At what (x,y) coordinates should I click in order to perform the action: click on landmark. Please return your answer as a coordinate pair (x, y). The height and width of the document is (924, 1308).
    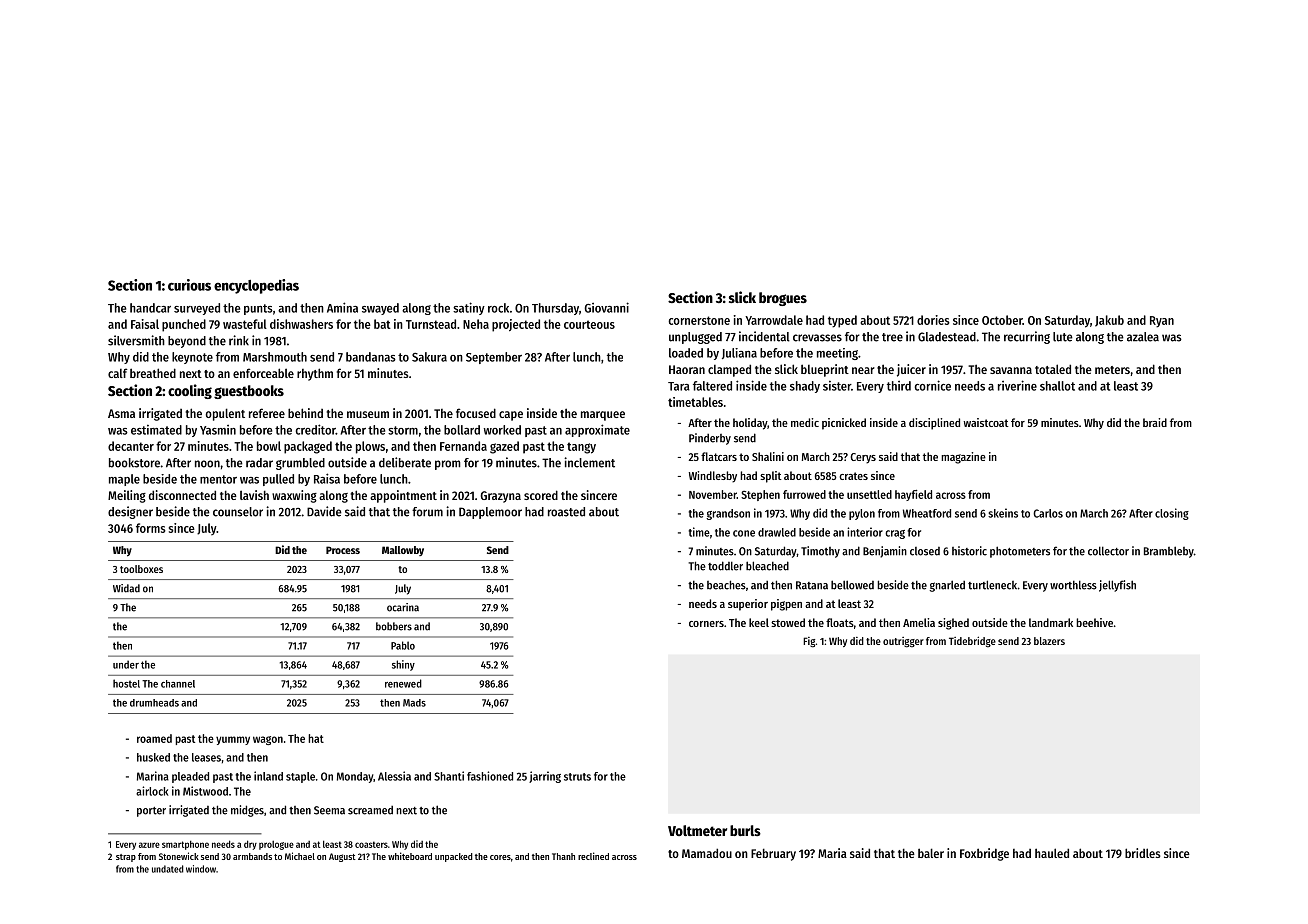
    Looking at the image, I should click on (1051, 622).
